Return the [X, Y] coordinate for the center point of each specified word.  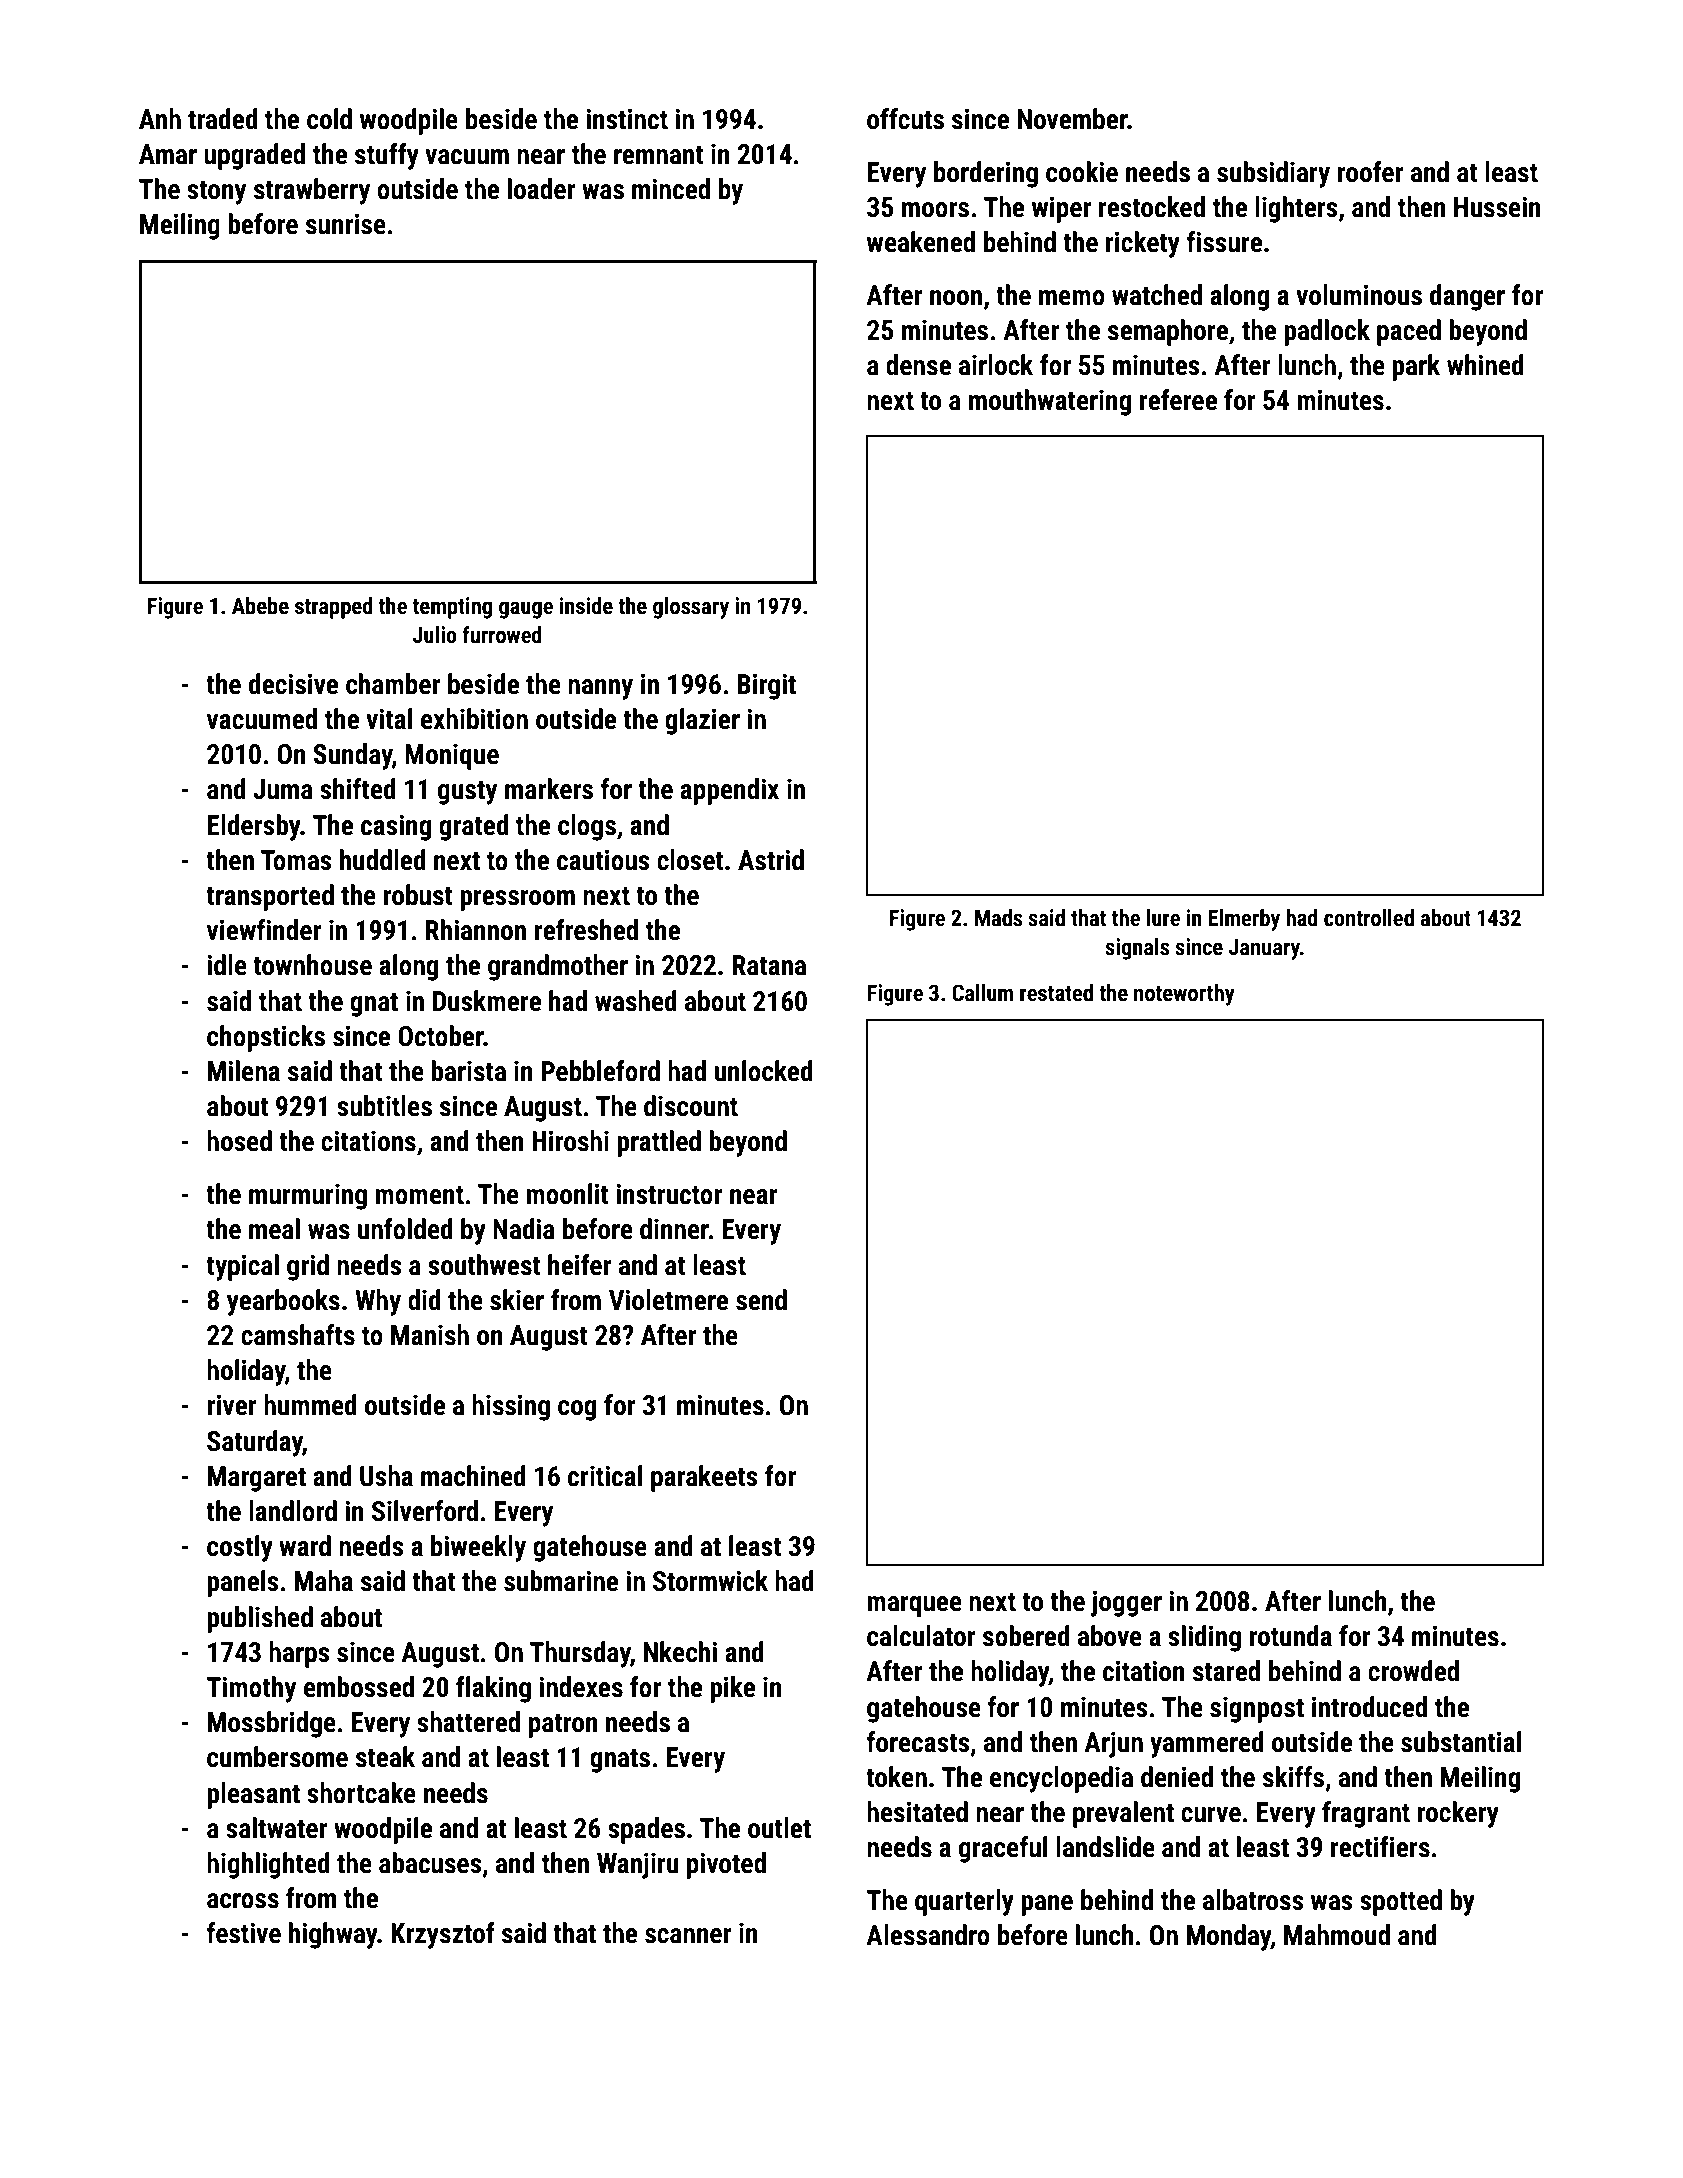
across [243, 1901]
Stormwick [710, 1581]
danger [1467, 297]
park [1416, 367]
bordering [986, 174]
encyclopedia [1061, 1779]
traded [223, 119]
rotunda [1290, 1636]
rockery [1458, 1814]
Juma [283, 789]
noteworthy [1184, 995]
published [260, 1619]
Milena [244, 1071]
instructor [669, 1194]
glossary [691, 608]
